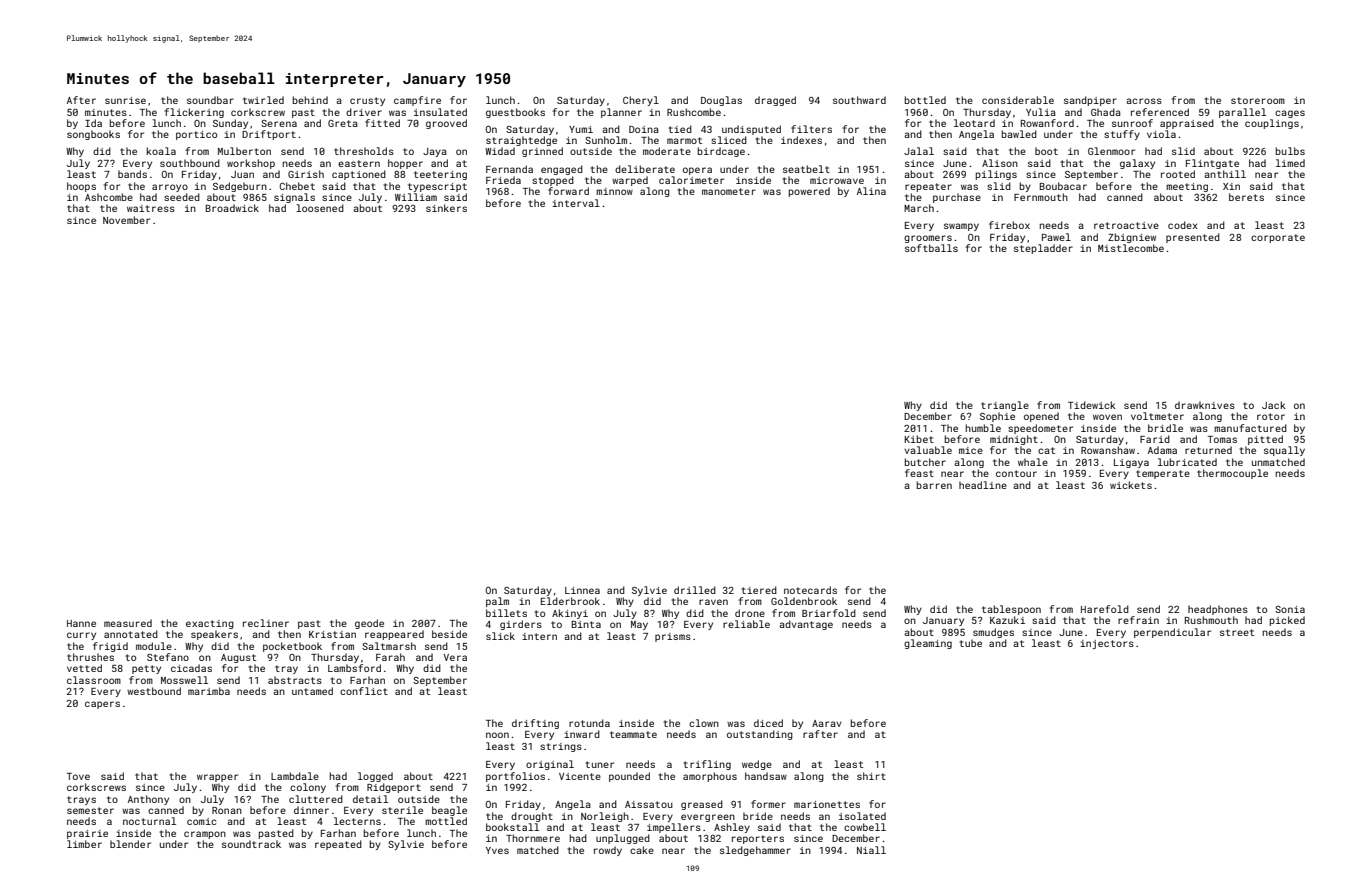  Describe the element at coordinates (126, 220) in the screenshot. I see `November` at that location.
